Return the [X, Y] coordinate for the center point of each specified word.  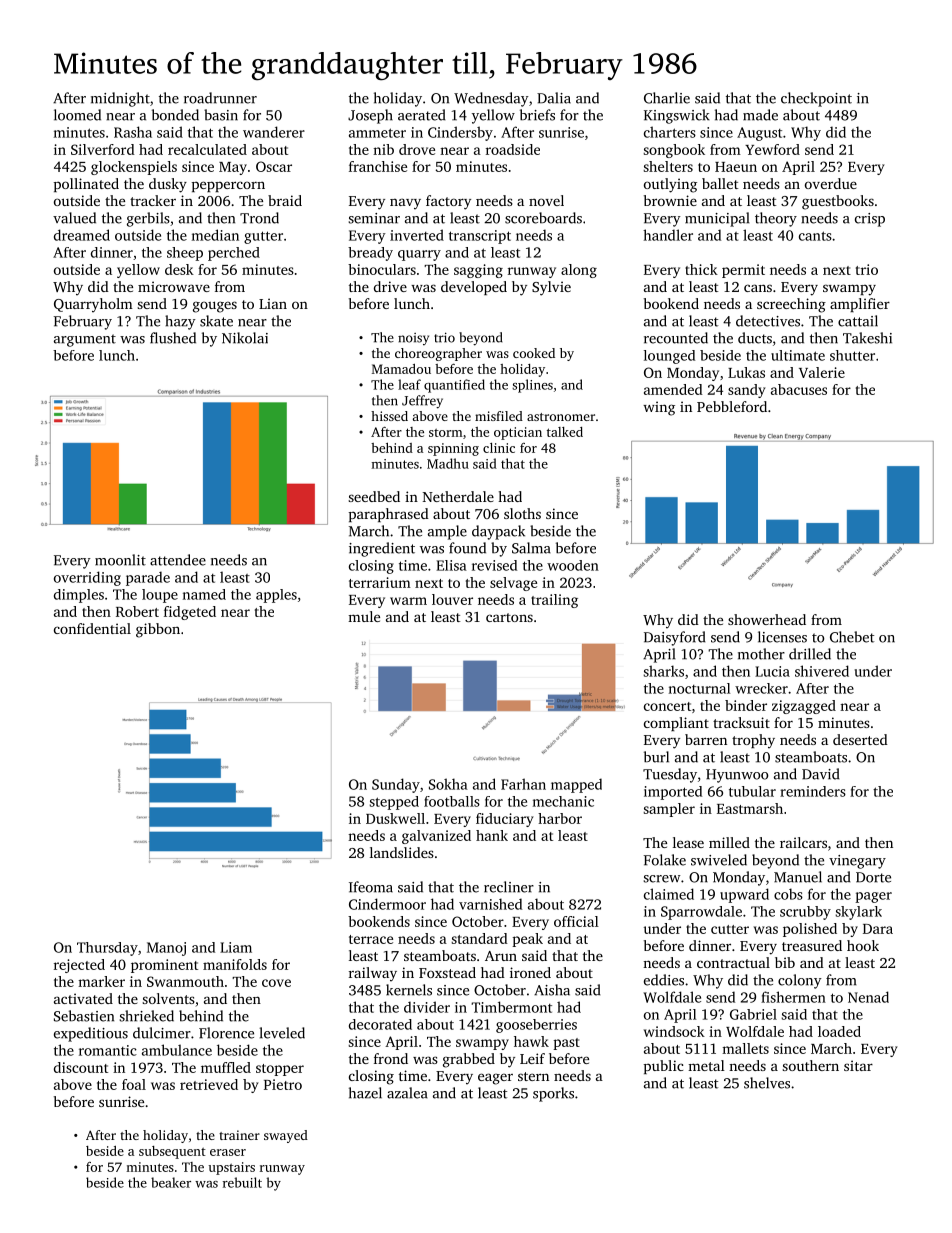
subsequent [172, 1152]
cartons [509, 617]
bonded [175, 115]
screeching [791, 305]
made [760, 115]
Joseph [370, 116]
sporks [553, 1094]
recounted [676, 338]
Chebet [852, 637]
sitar [858, 1065]
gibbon [158, 630]
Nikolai [245, 338]
